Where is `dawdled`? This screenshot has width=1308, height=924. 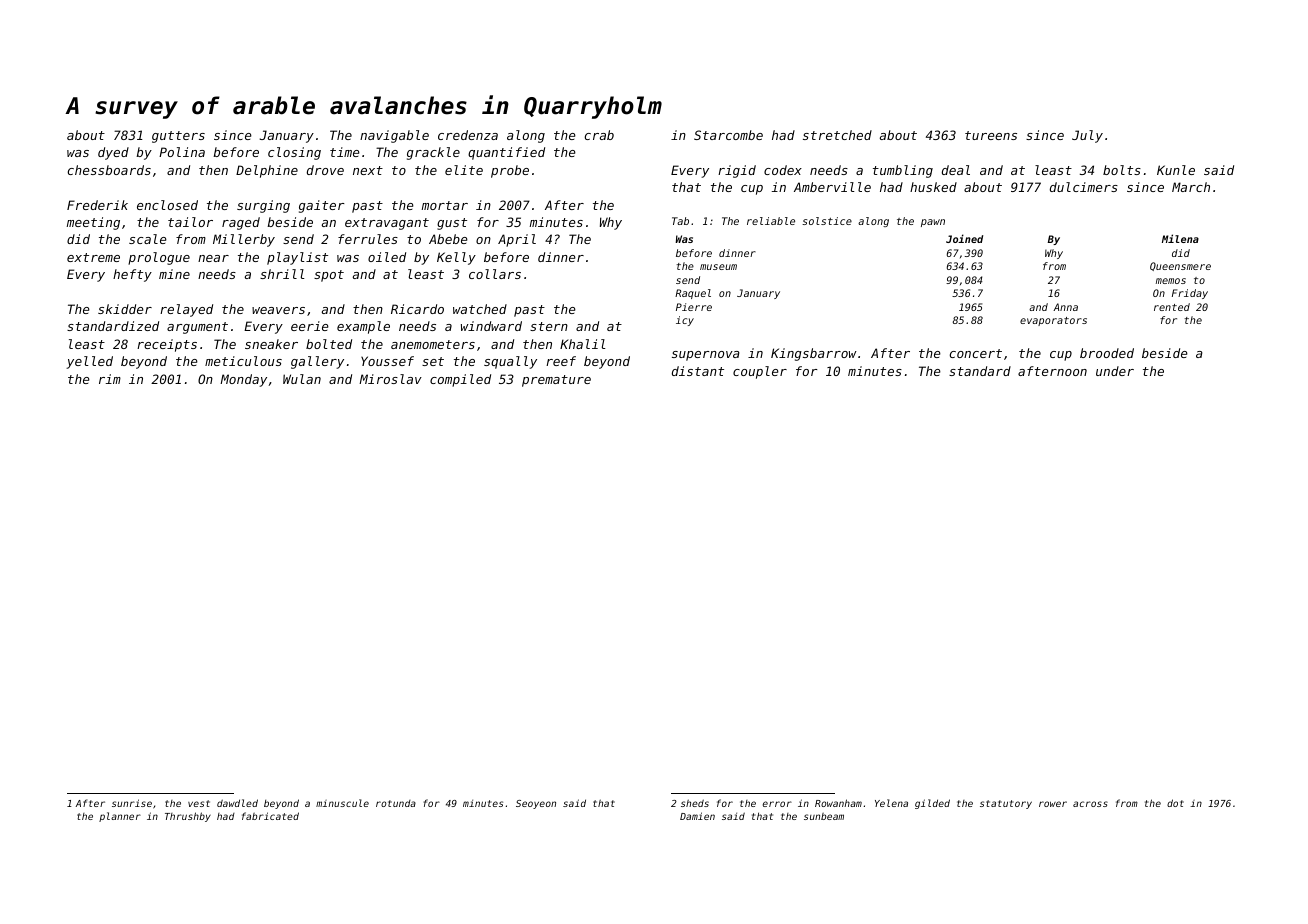
dawdled is located at coordinates (237, 803).
